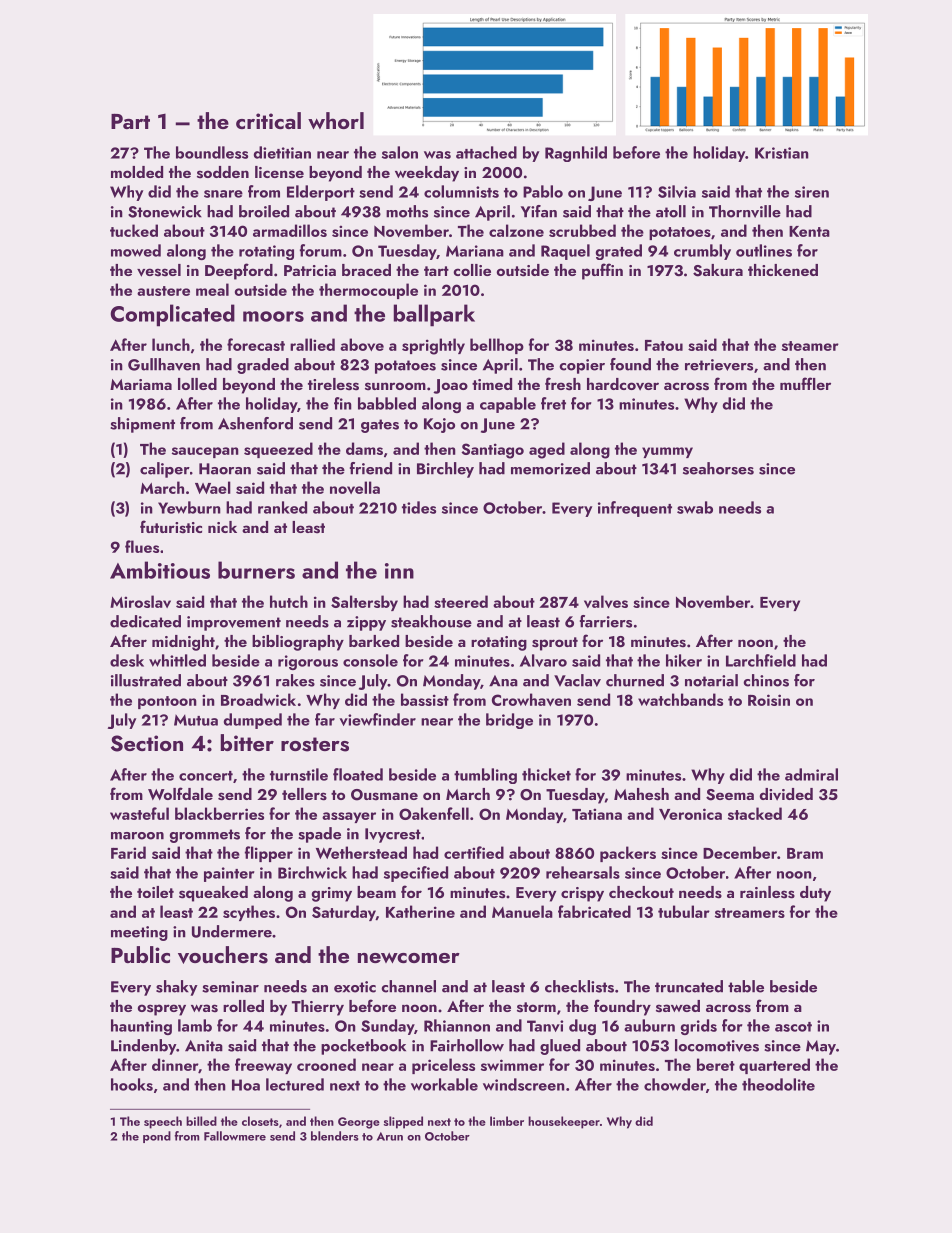 This document has width=952, height=1233. What do you see at coordinates (474, 852) in the document?
I see `certified` at bounding box center [474, 852].
